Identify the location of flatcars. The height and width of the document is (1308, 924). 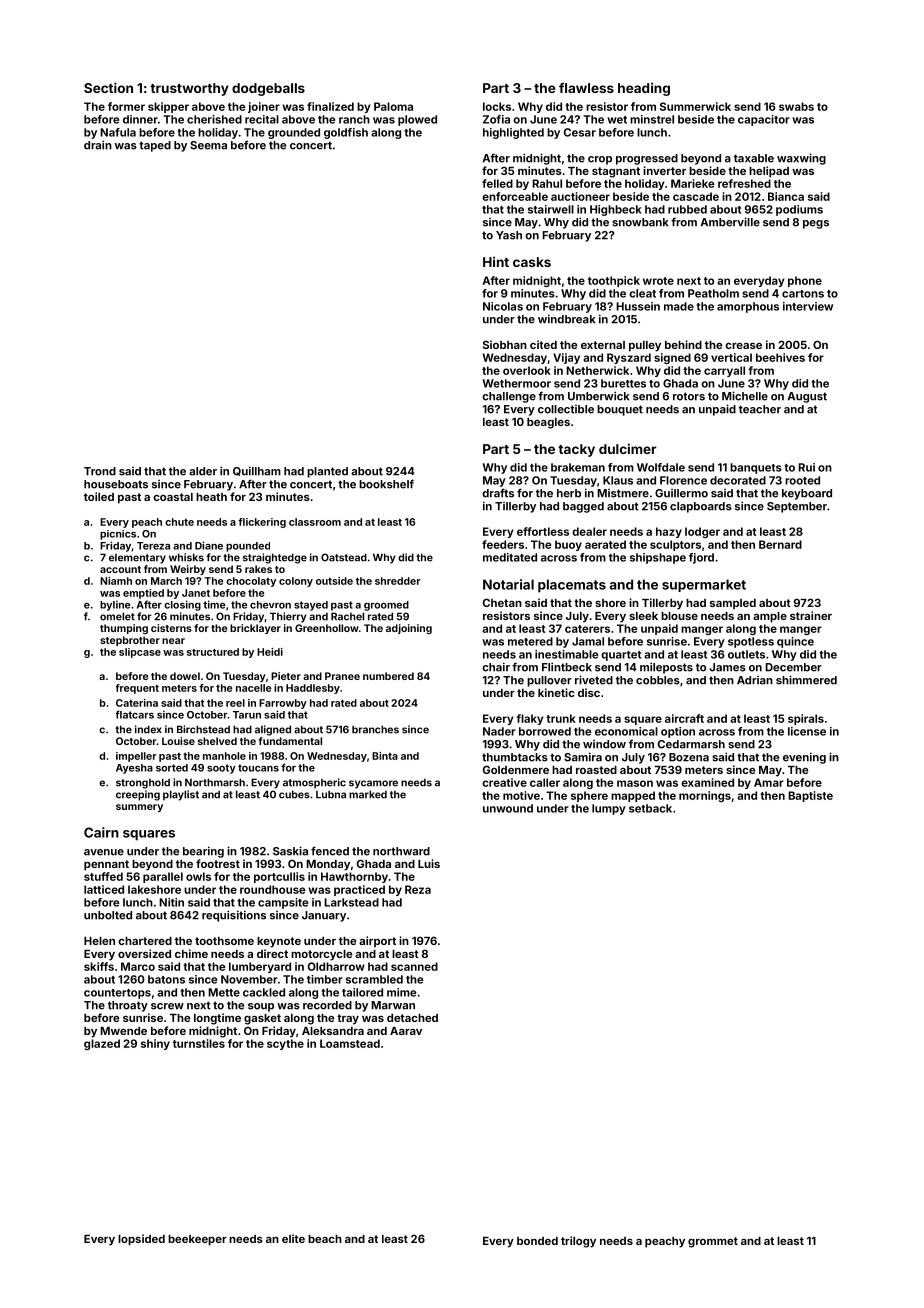
(135, 714).
